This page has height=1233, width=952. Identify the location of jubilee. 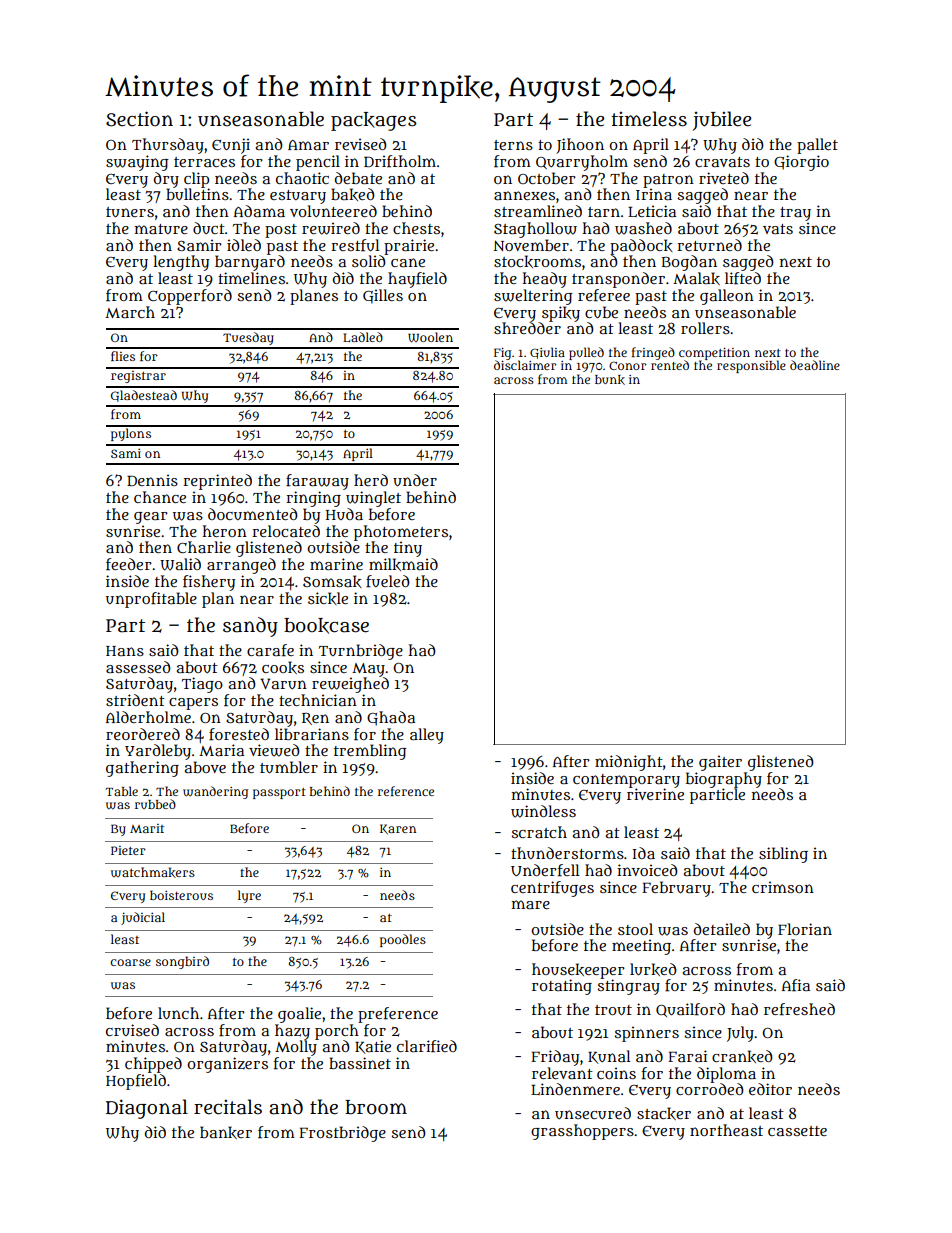
(722, 121).
